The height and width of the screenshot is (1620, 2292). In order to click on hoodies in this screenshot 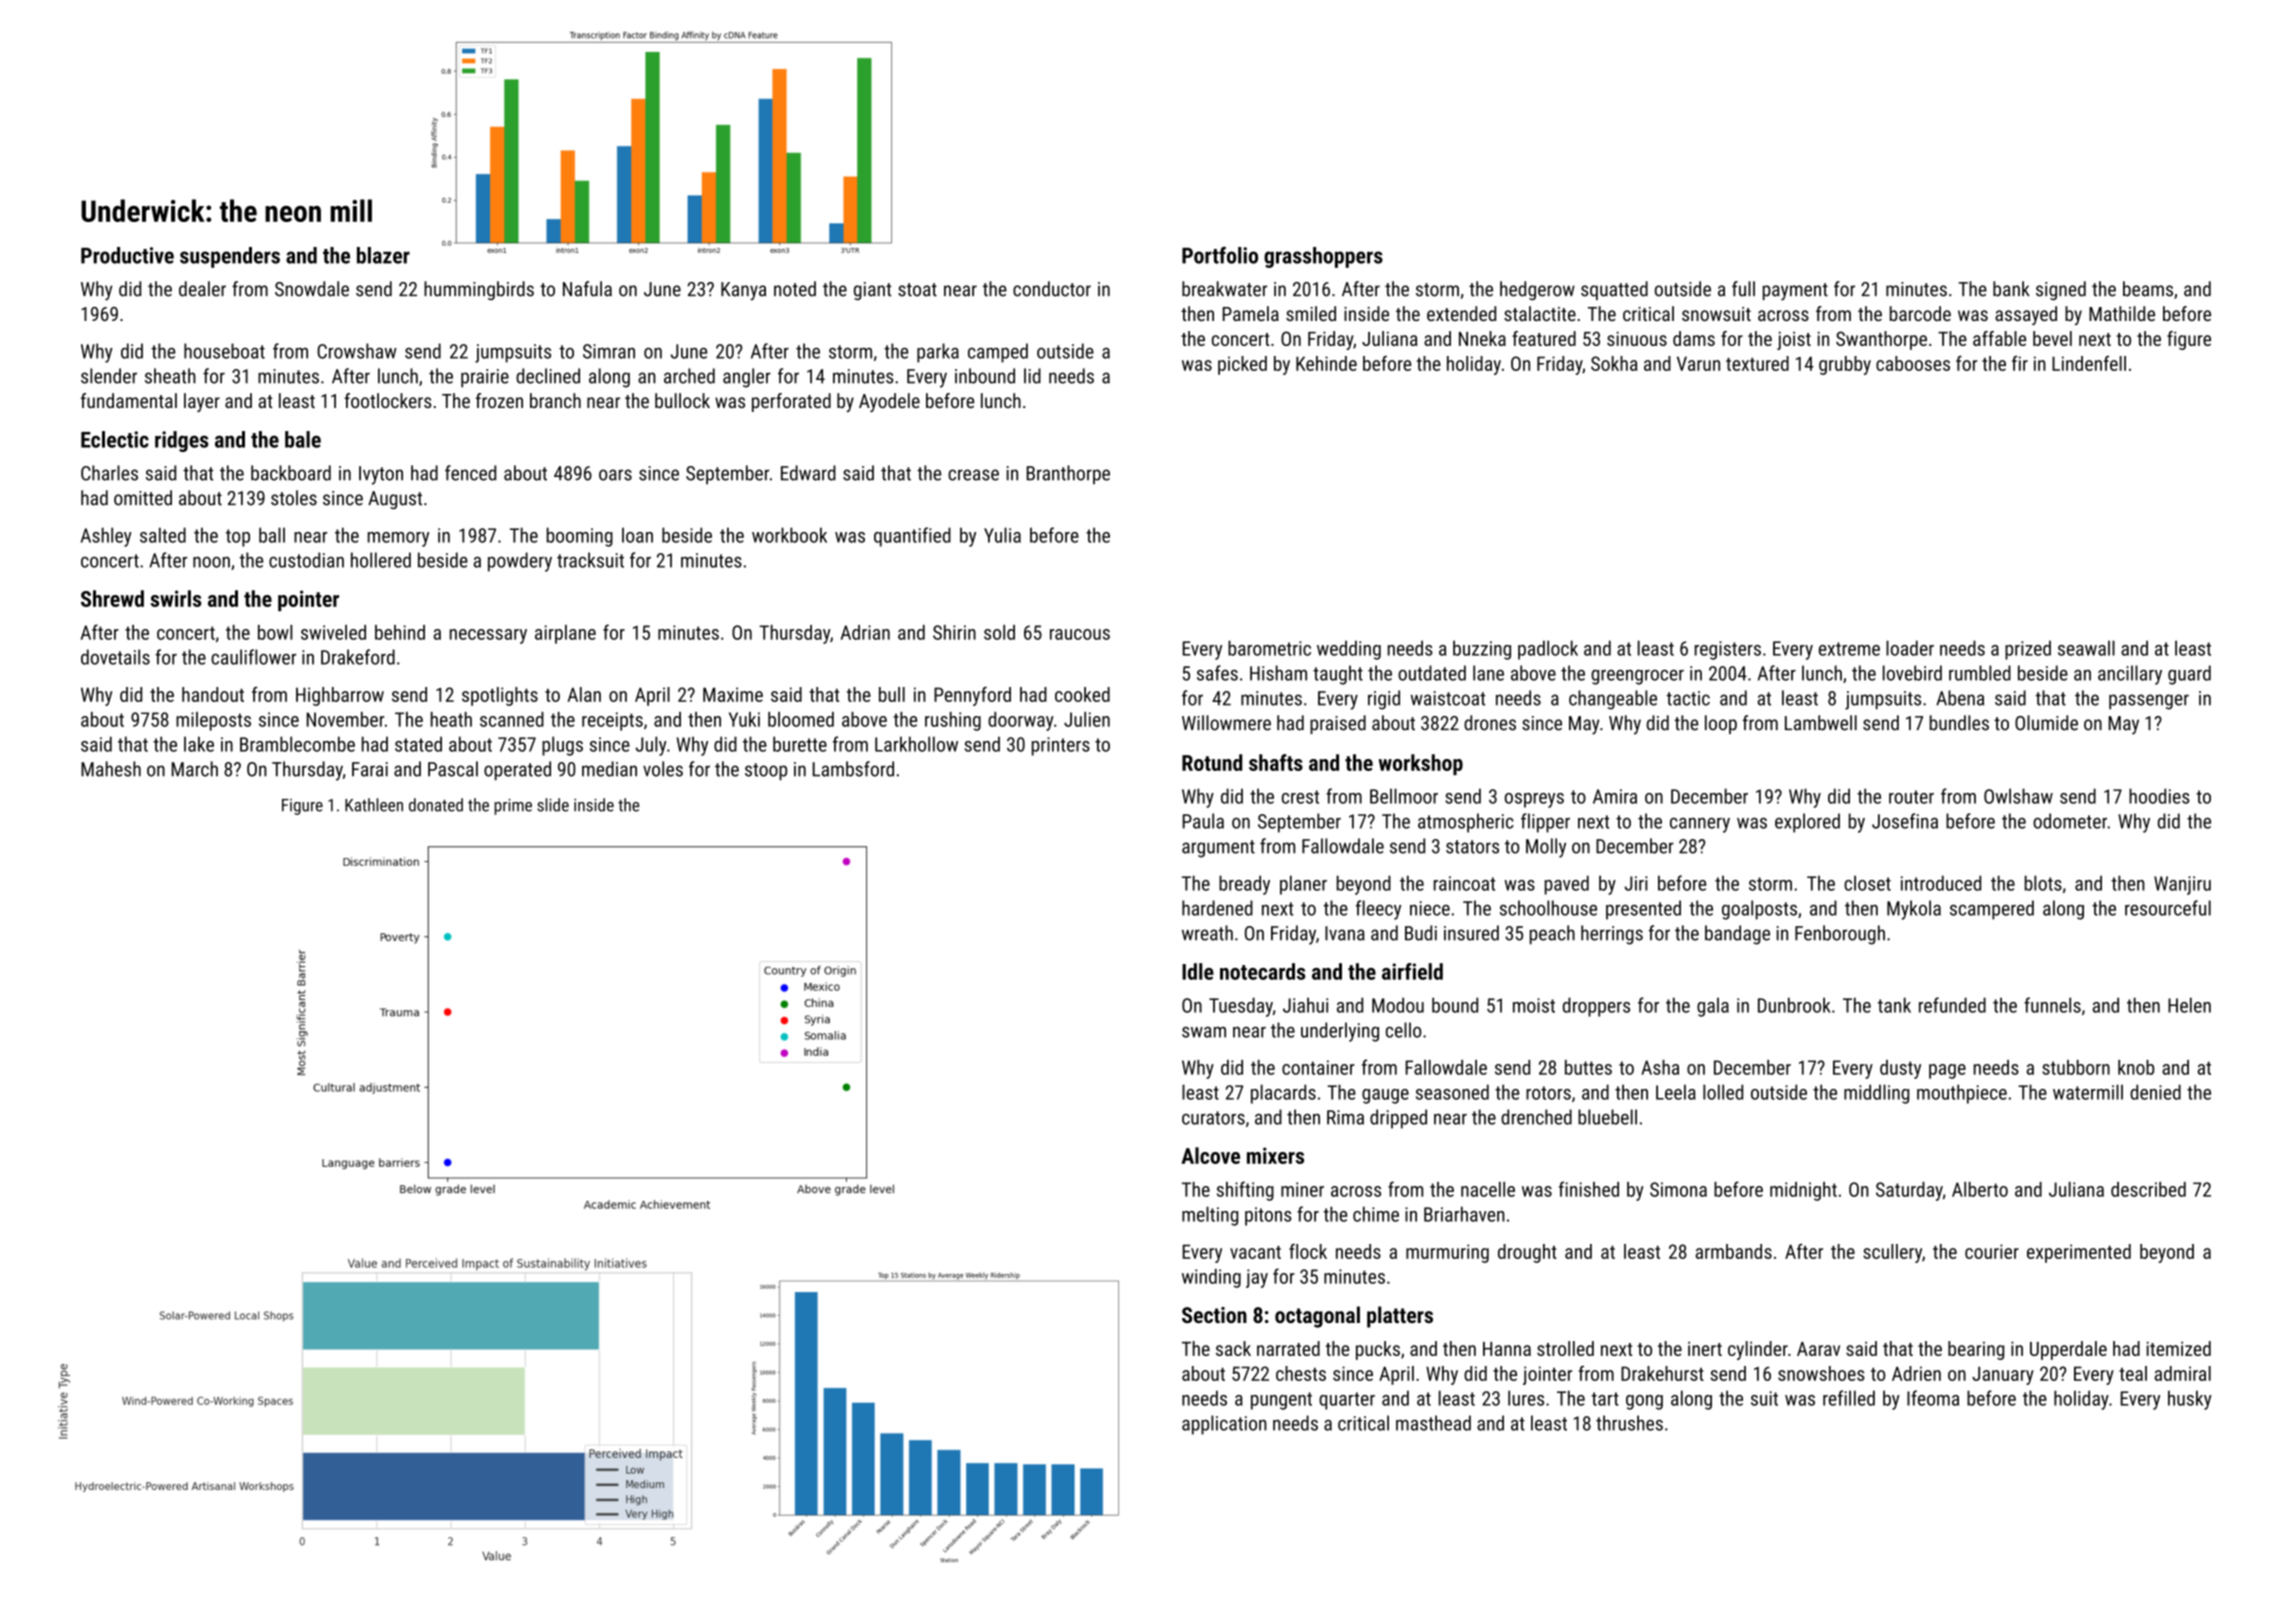, I will do `click(2159, 796)`.
